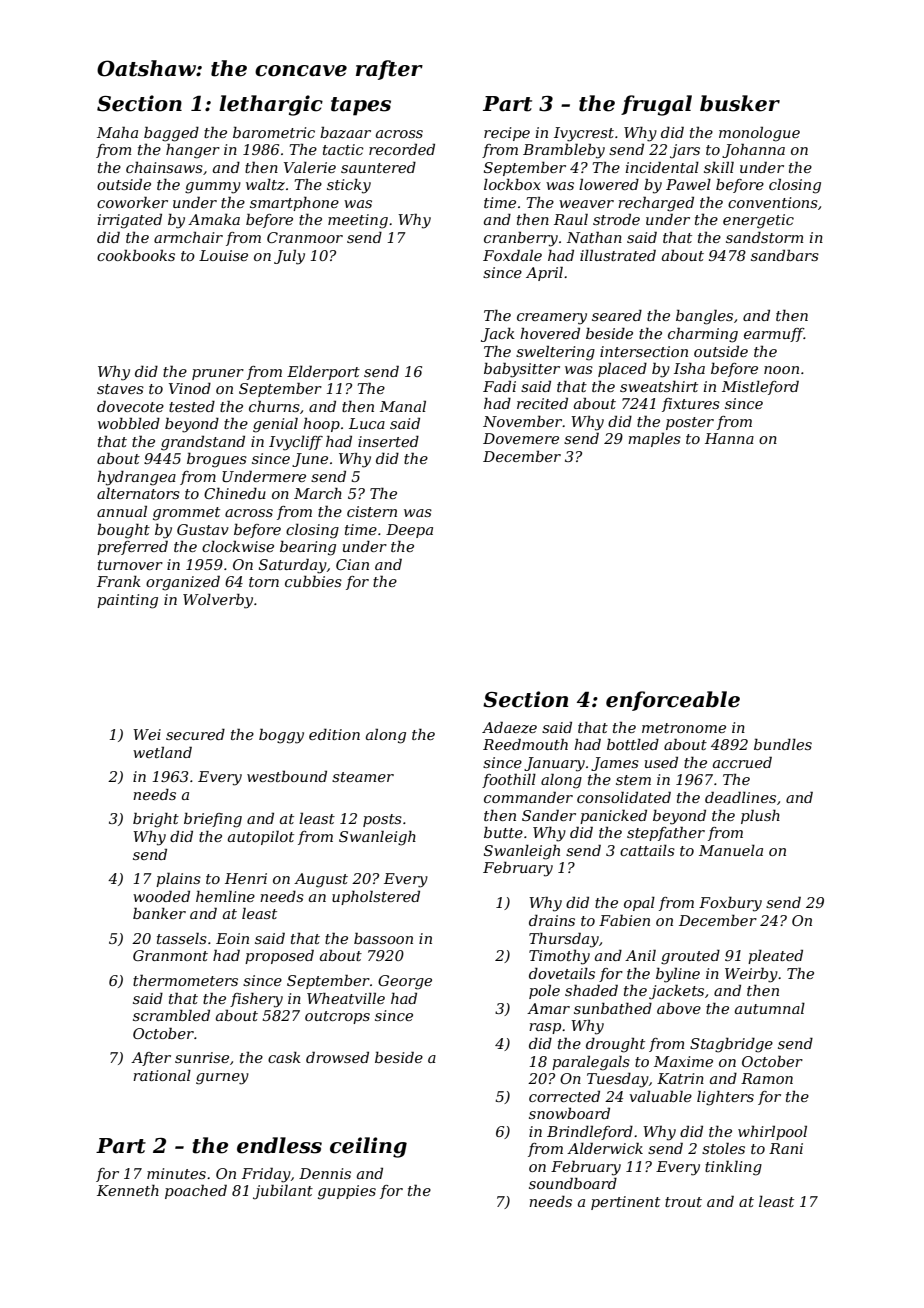 This screenshot has height=1308, width=924. I want to click on coworker, so click(132, 202).
